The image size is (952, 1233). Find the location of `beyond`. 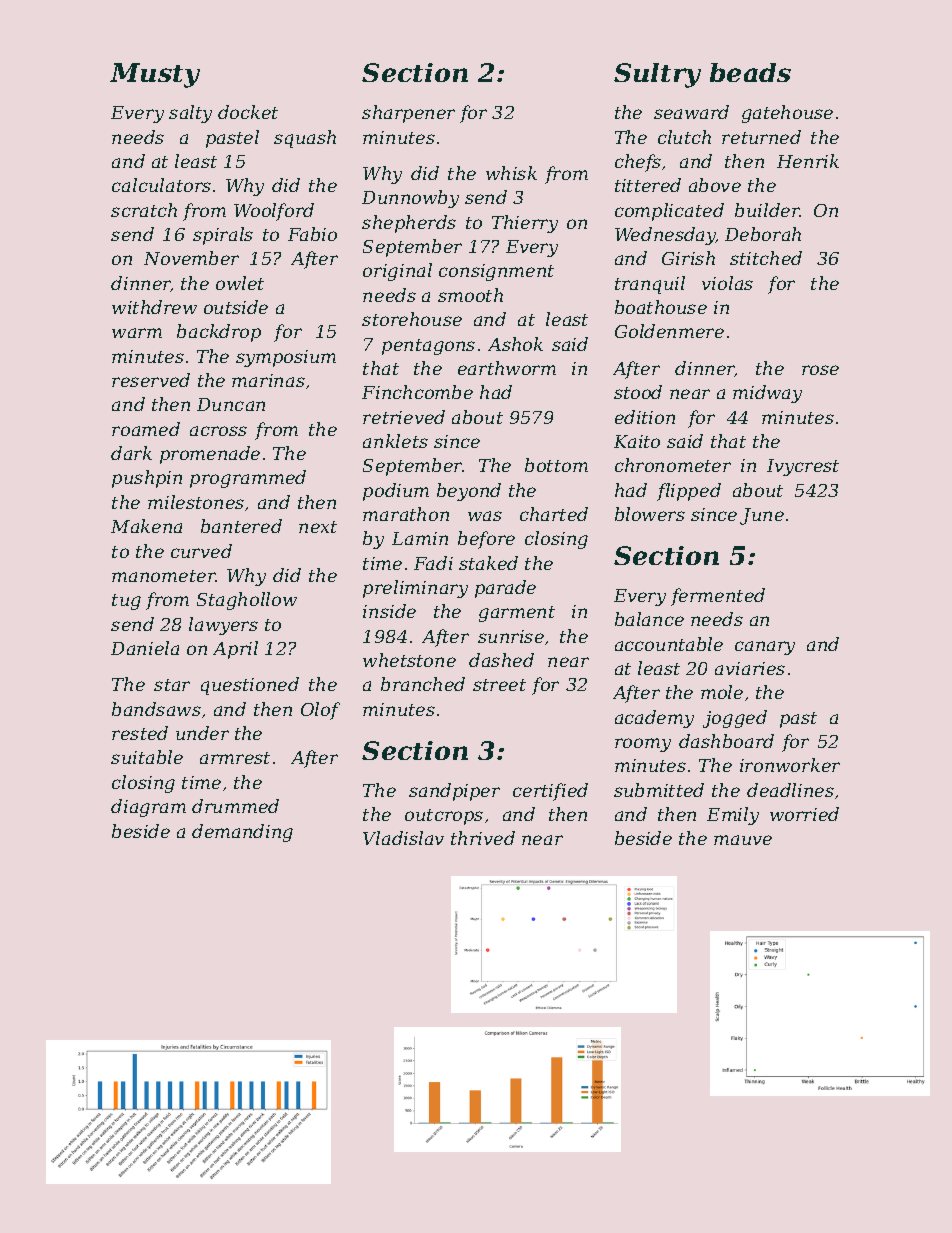

beyond is located at coordinates (469, 492).
